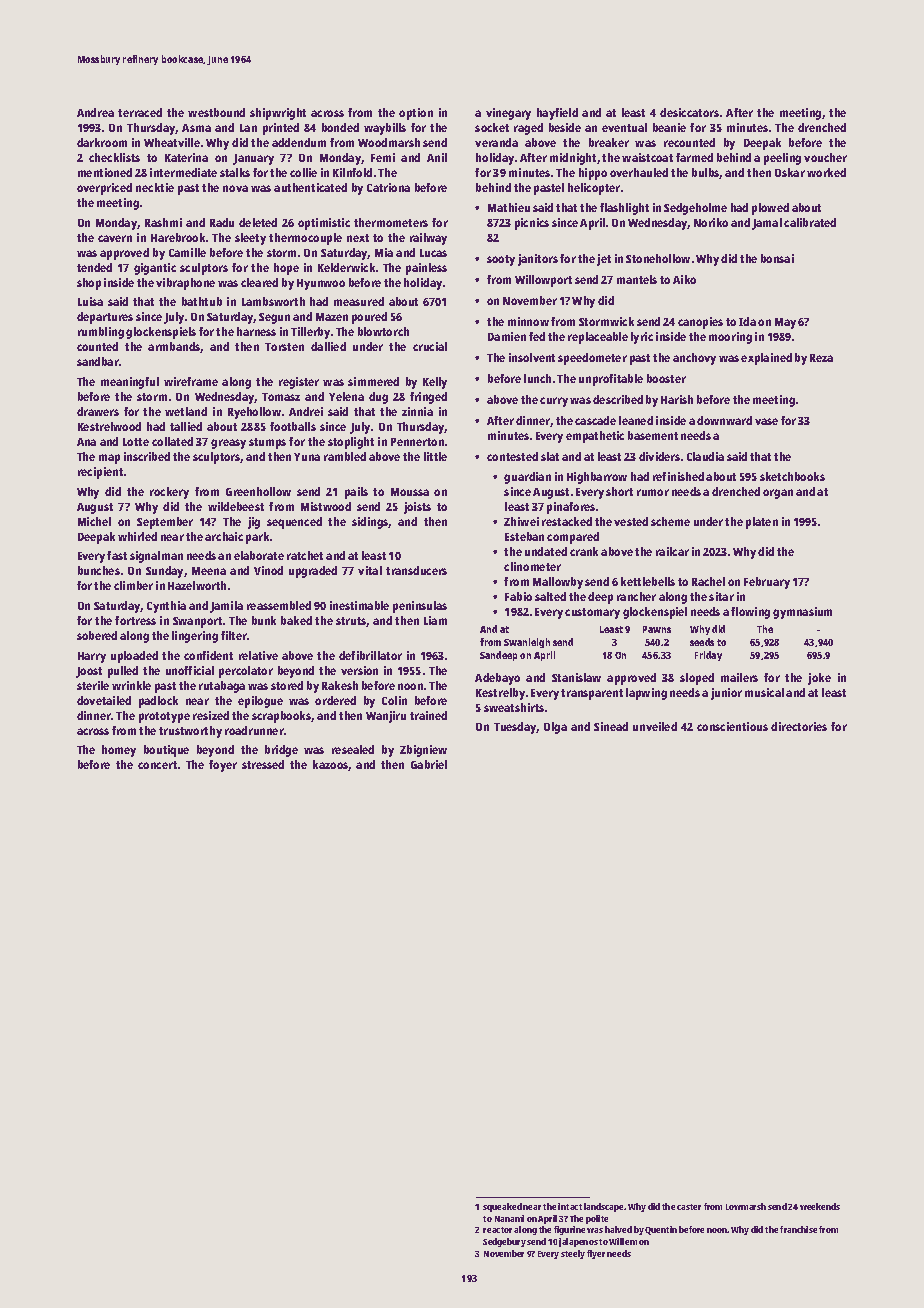 The image size is (924, 1308). Describe the element at coordinates (708, 581) in the screenshot. I see `Rachel` at that location.
